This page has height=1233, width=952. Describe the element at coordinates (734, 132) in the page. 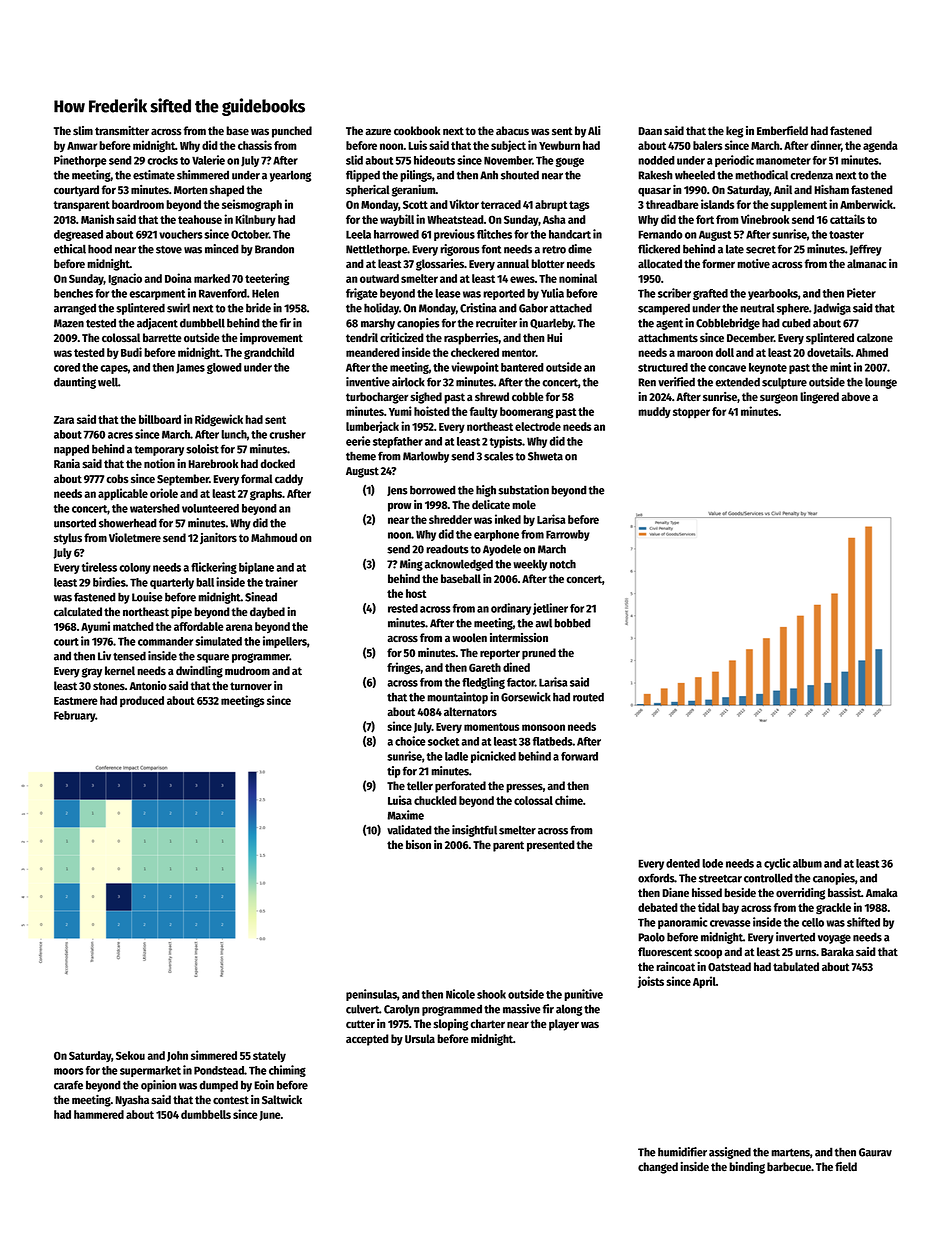

I see `keg` at that location.
